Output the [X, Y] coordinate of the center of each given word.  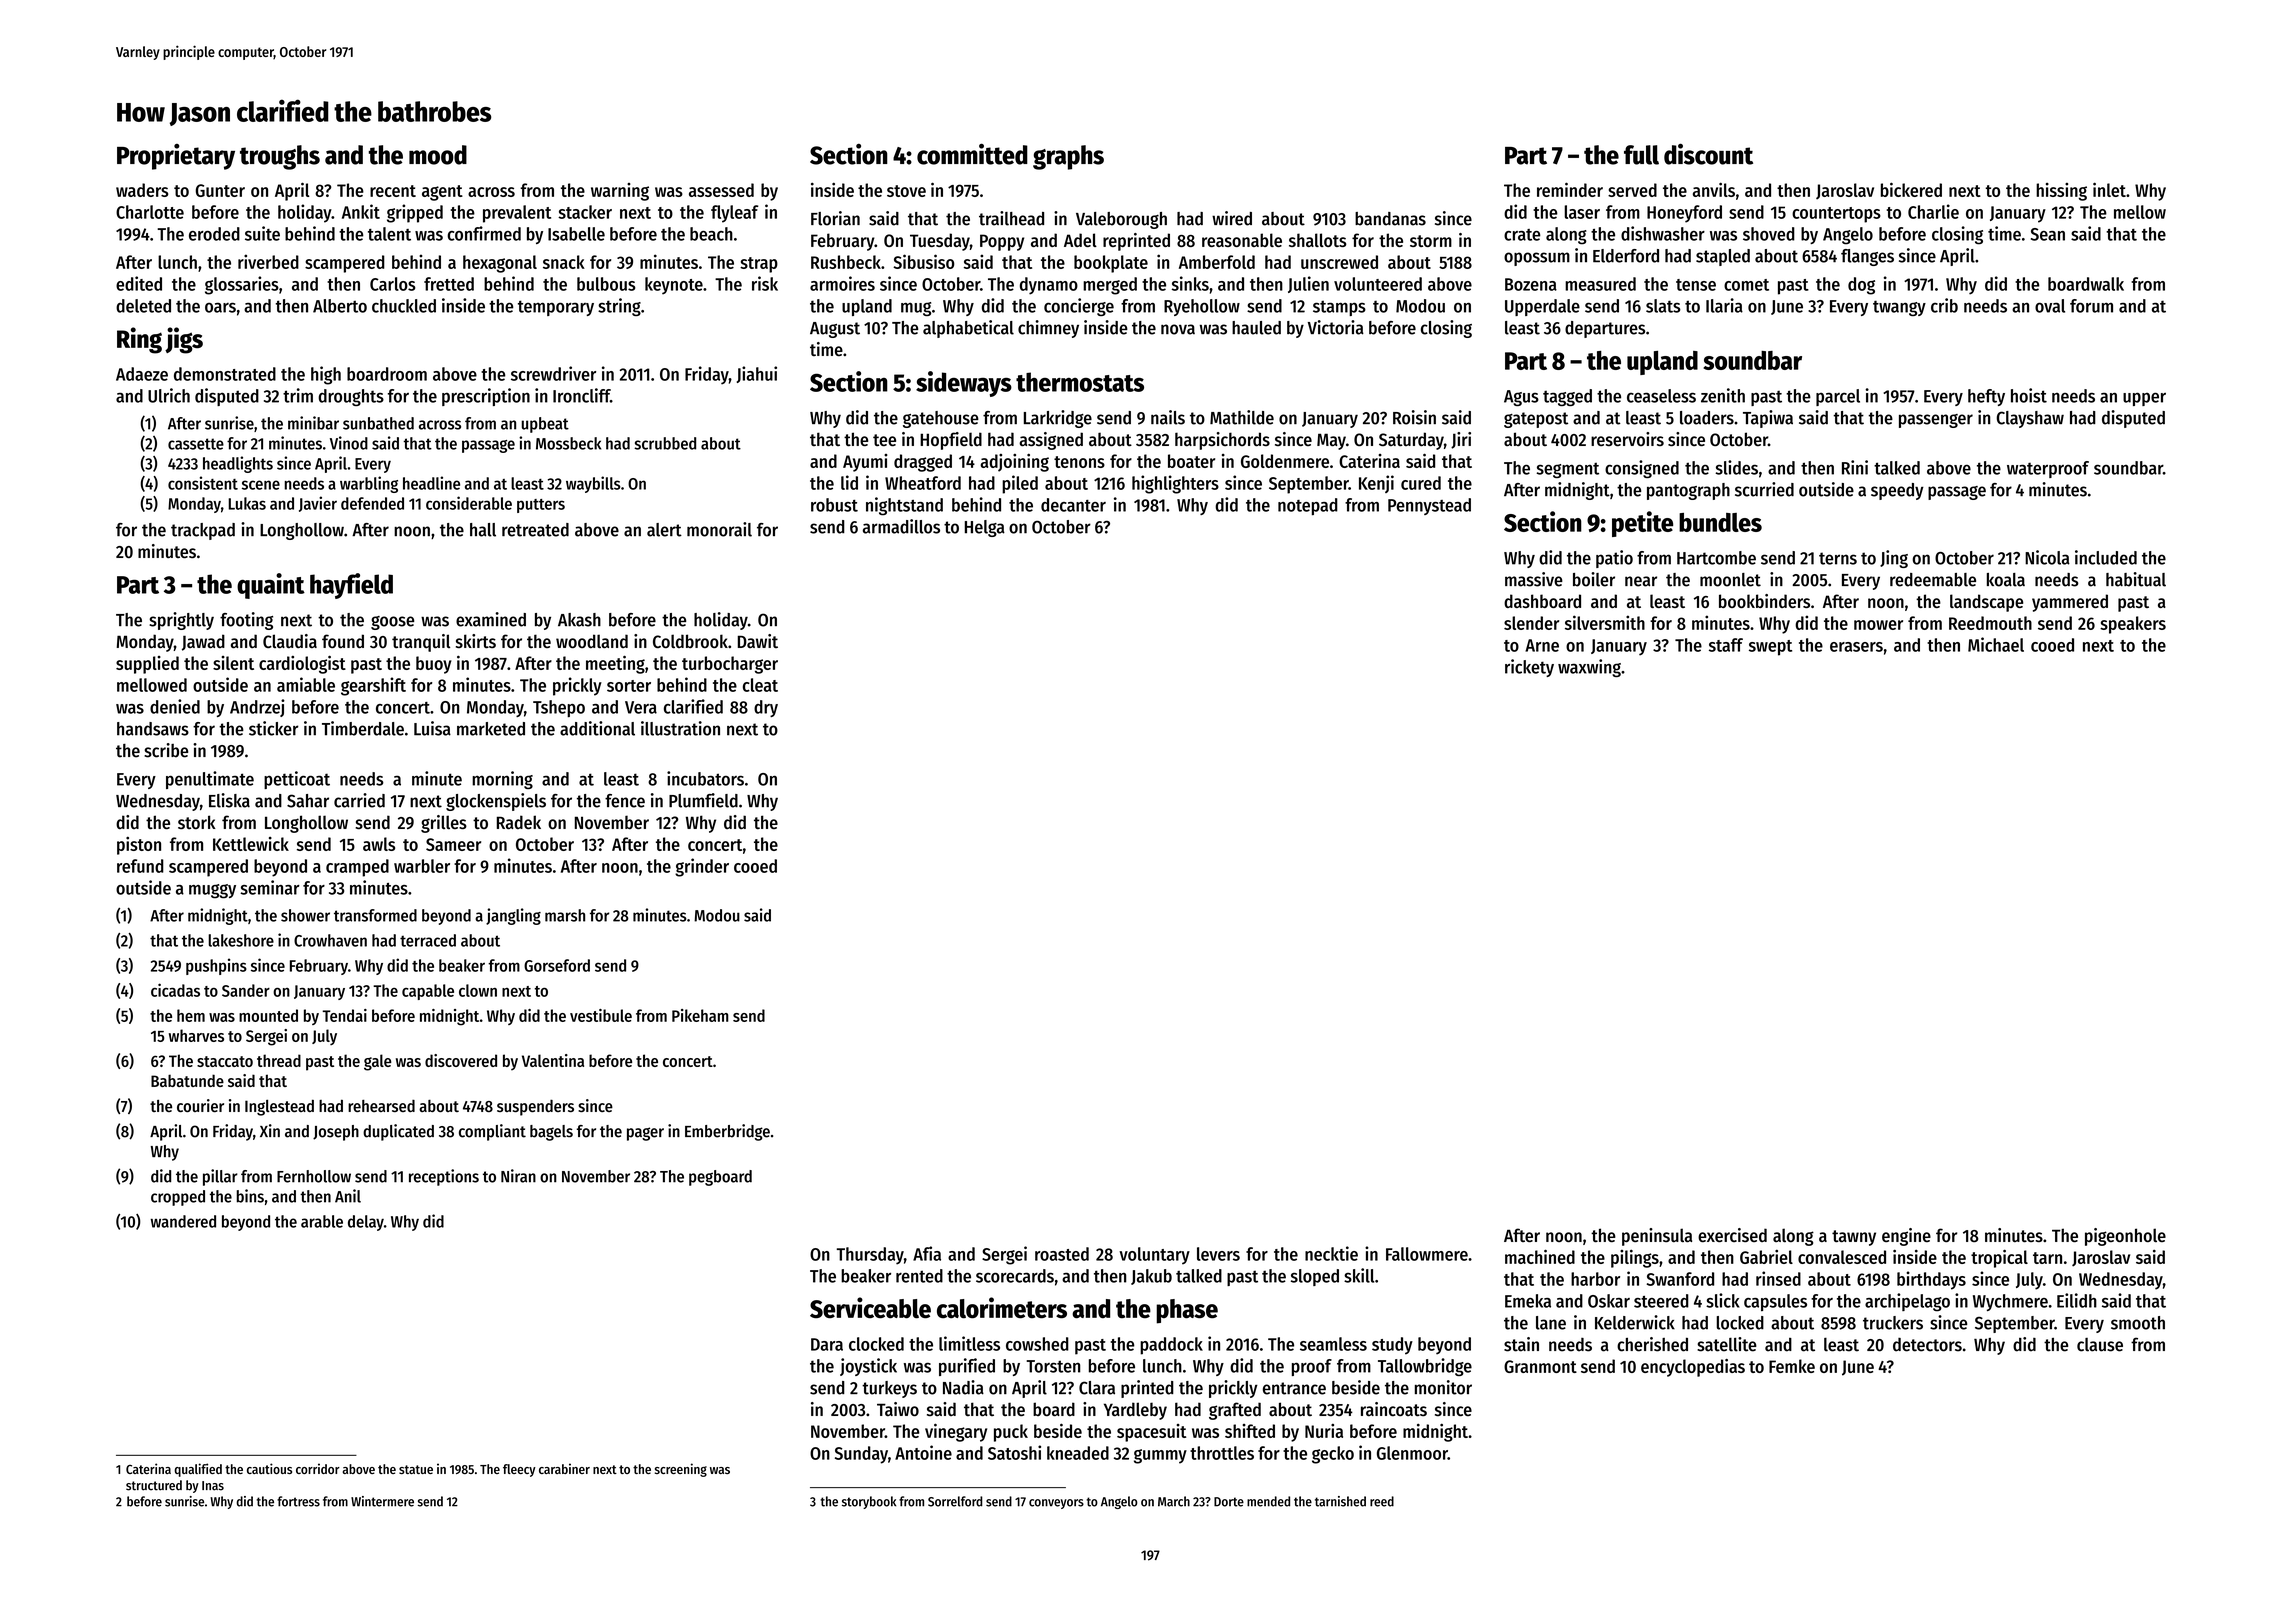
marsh [565, 915]
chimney [1048, 329]
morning [502, 780]
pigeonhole [2125, 1237]
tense [1696, 285]
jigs [184, 340]
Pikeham [700, 1015]
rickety [1529, 668]
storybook [869, 1502]
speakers [2133, 625]
